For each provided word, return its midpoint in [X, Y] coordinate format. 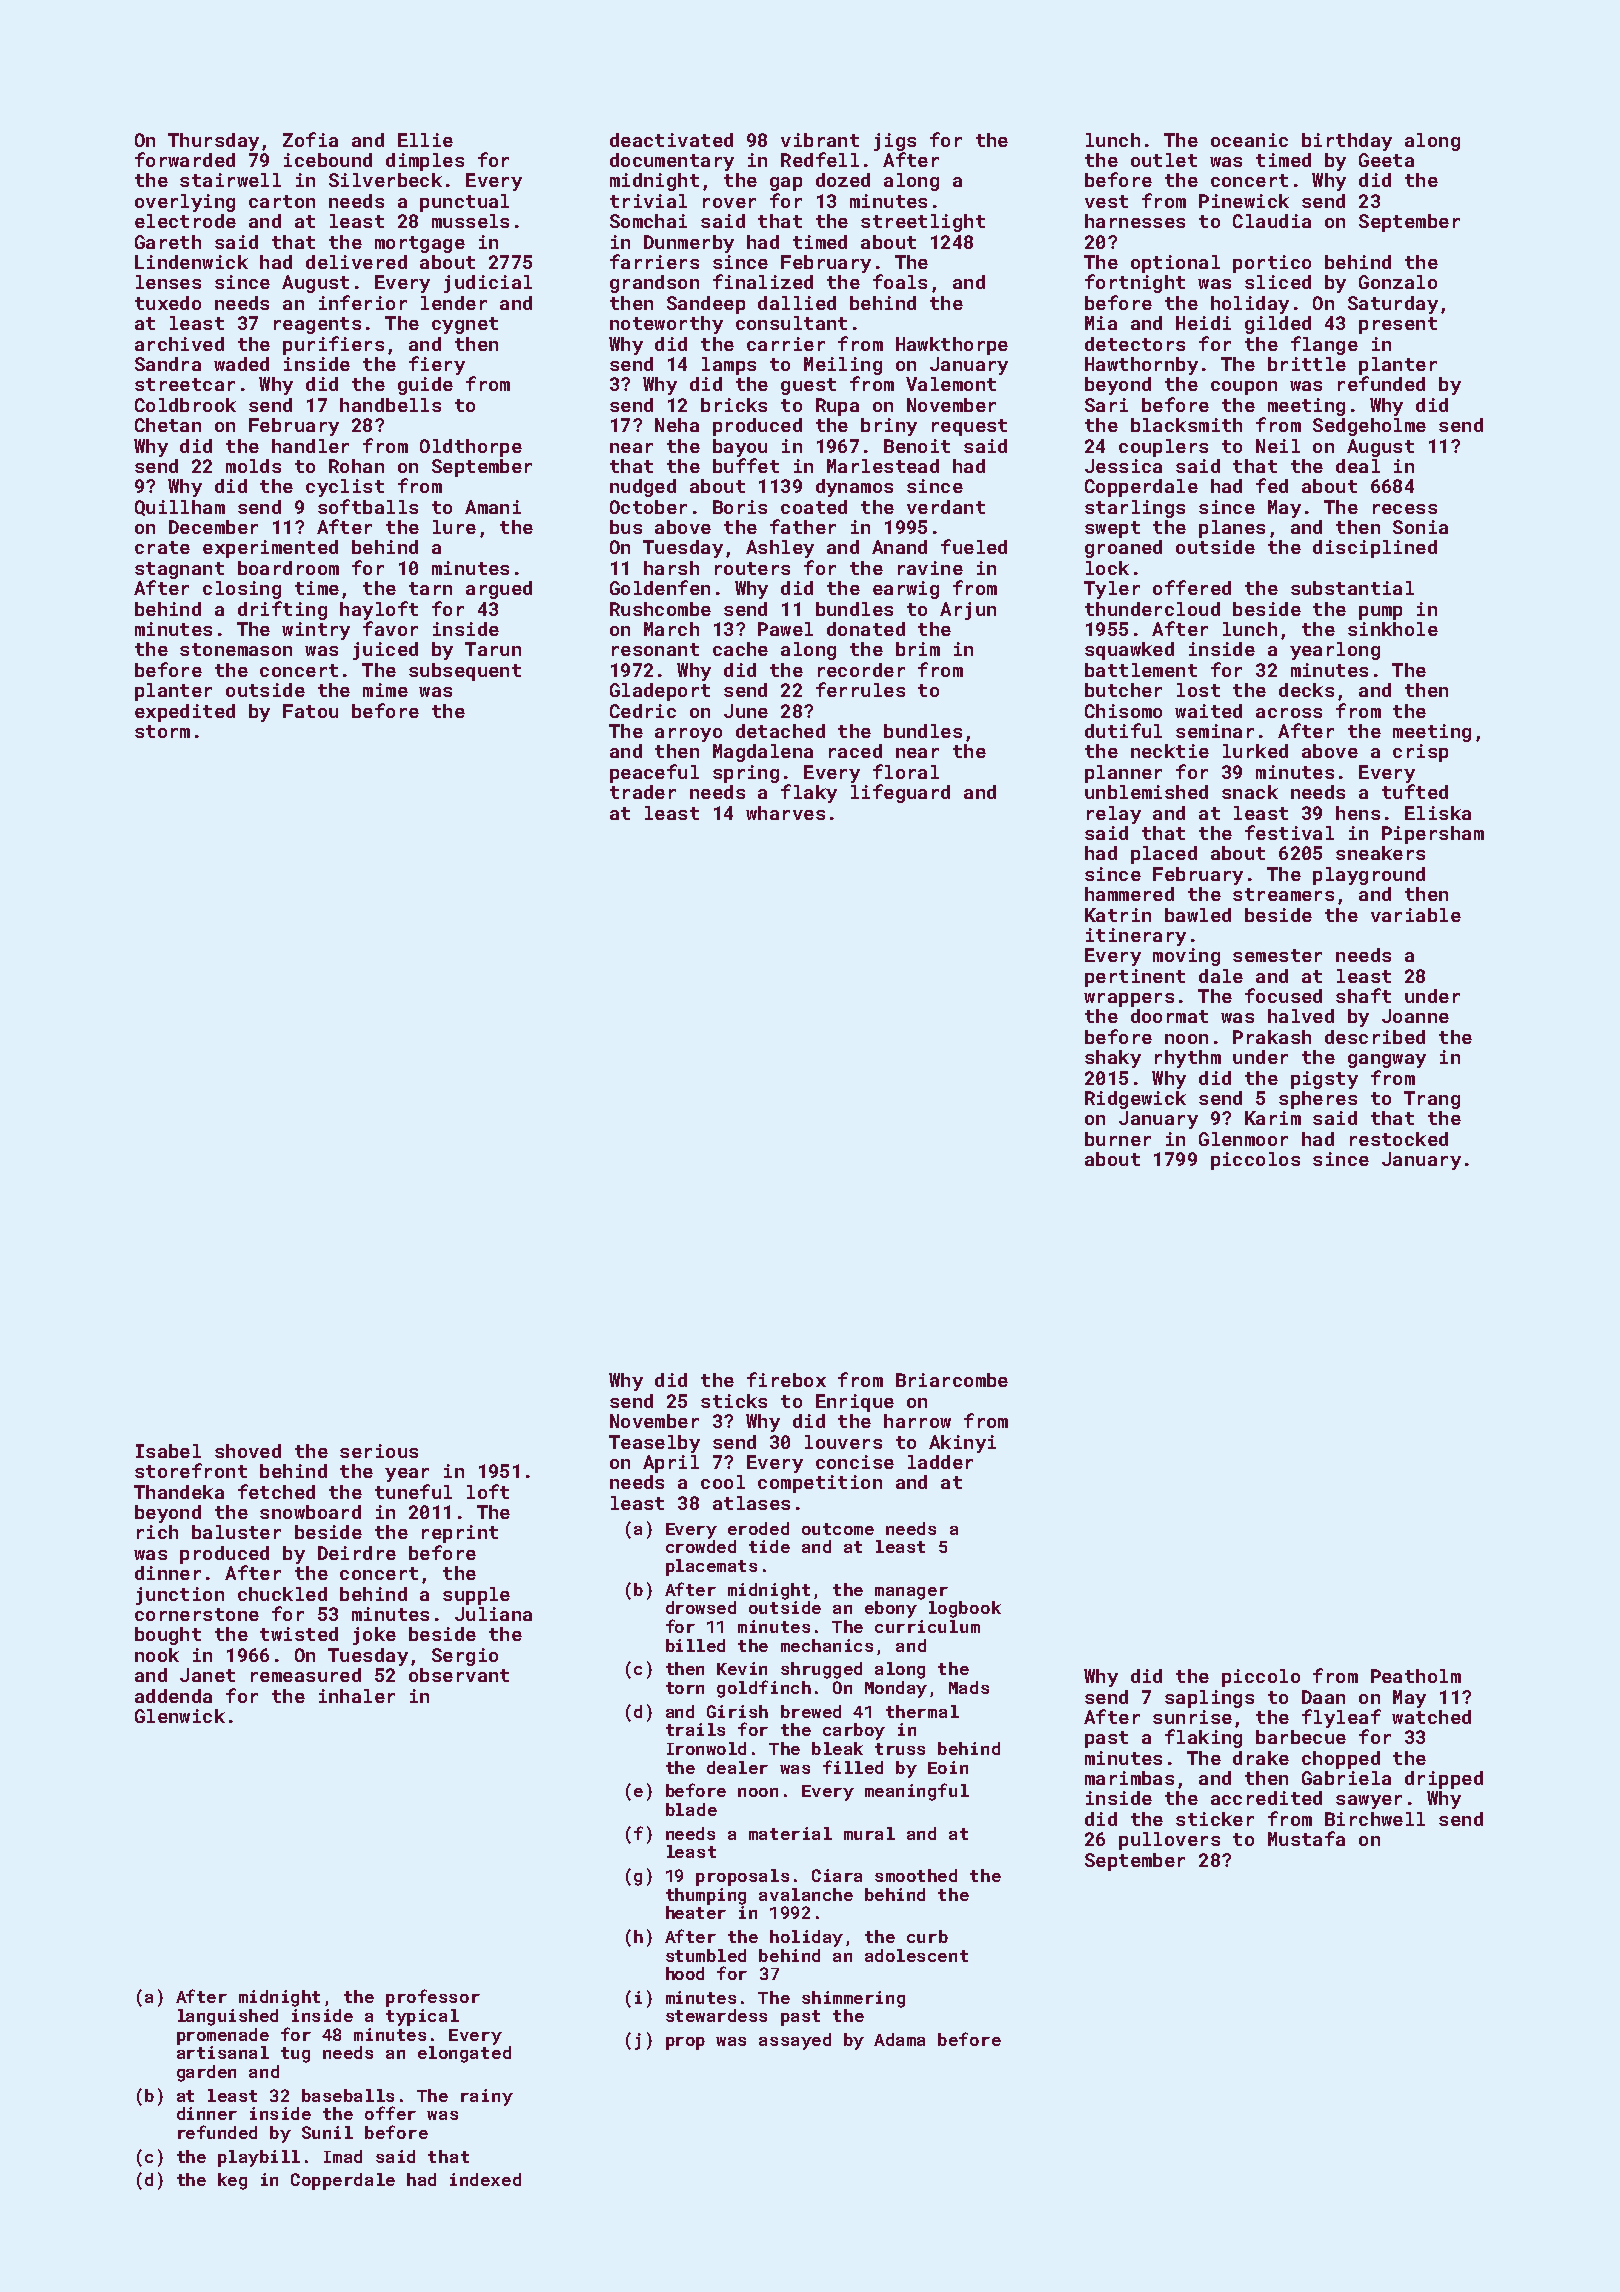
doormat [1169, 1016]
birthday [1347, 142]
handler [310, 446]
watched [1431, 1717]
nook [157, 1655]
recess [1405, 509]
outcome [838, 1529]
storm [162, 731]
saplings [1209, 1699]
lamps [729, 366]
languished [228, 2017]
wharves [785, 813]
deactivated [671, 140]
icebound [328, 160]
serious [379, 1451]
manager [911, 1593]
